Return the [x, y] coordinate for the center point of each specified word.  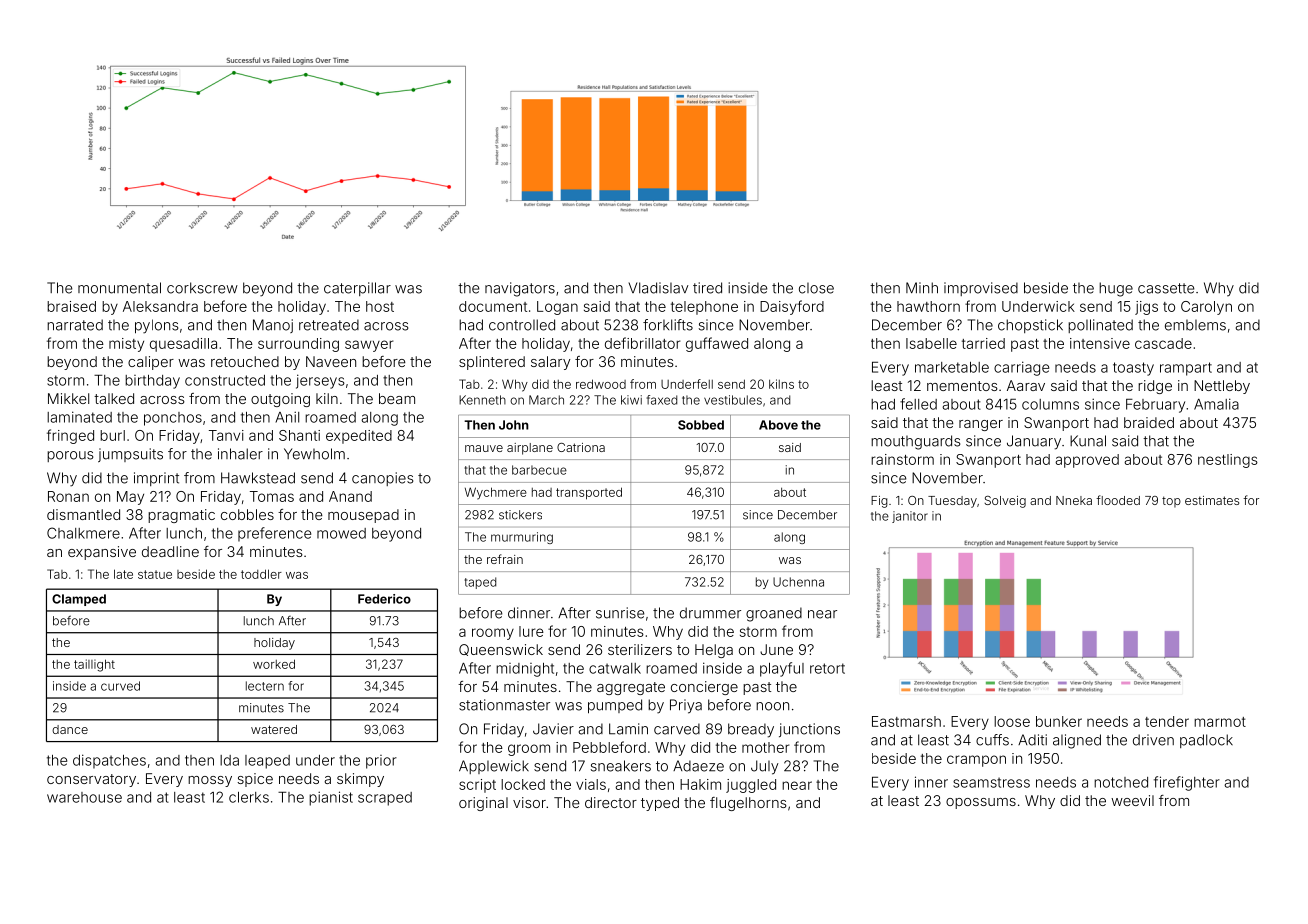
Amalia [1216, 404]
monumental [119, 288]
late [123, 574]
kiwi [631, 400]
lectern [265, 686]
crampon [976, 761]
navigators [520, 289]
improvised [981, 289]
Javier [553, 729]
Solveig [1005, 502]
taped [480, 583]
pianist [331, 798]
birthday [152, 382]
